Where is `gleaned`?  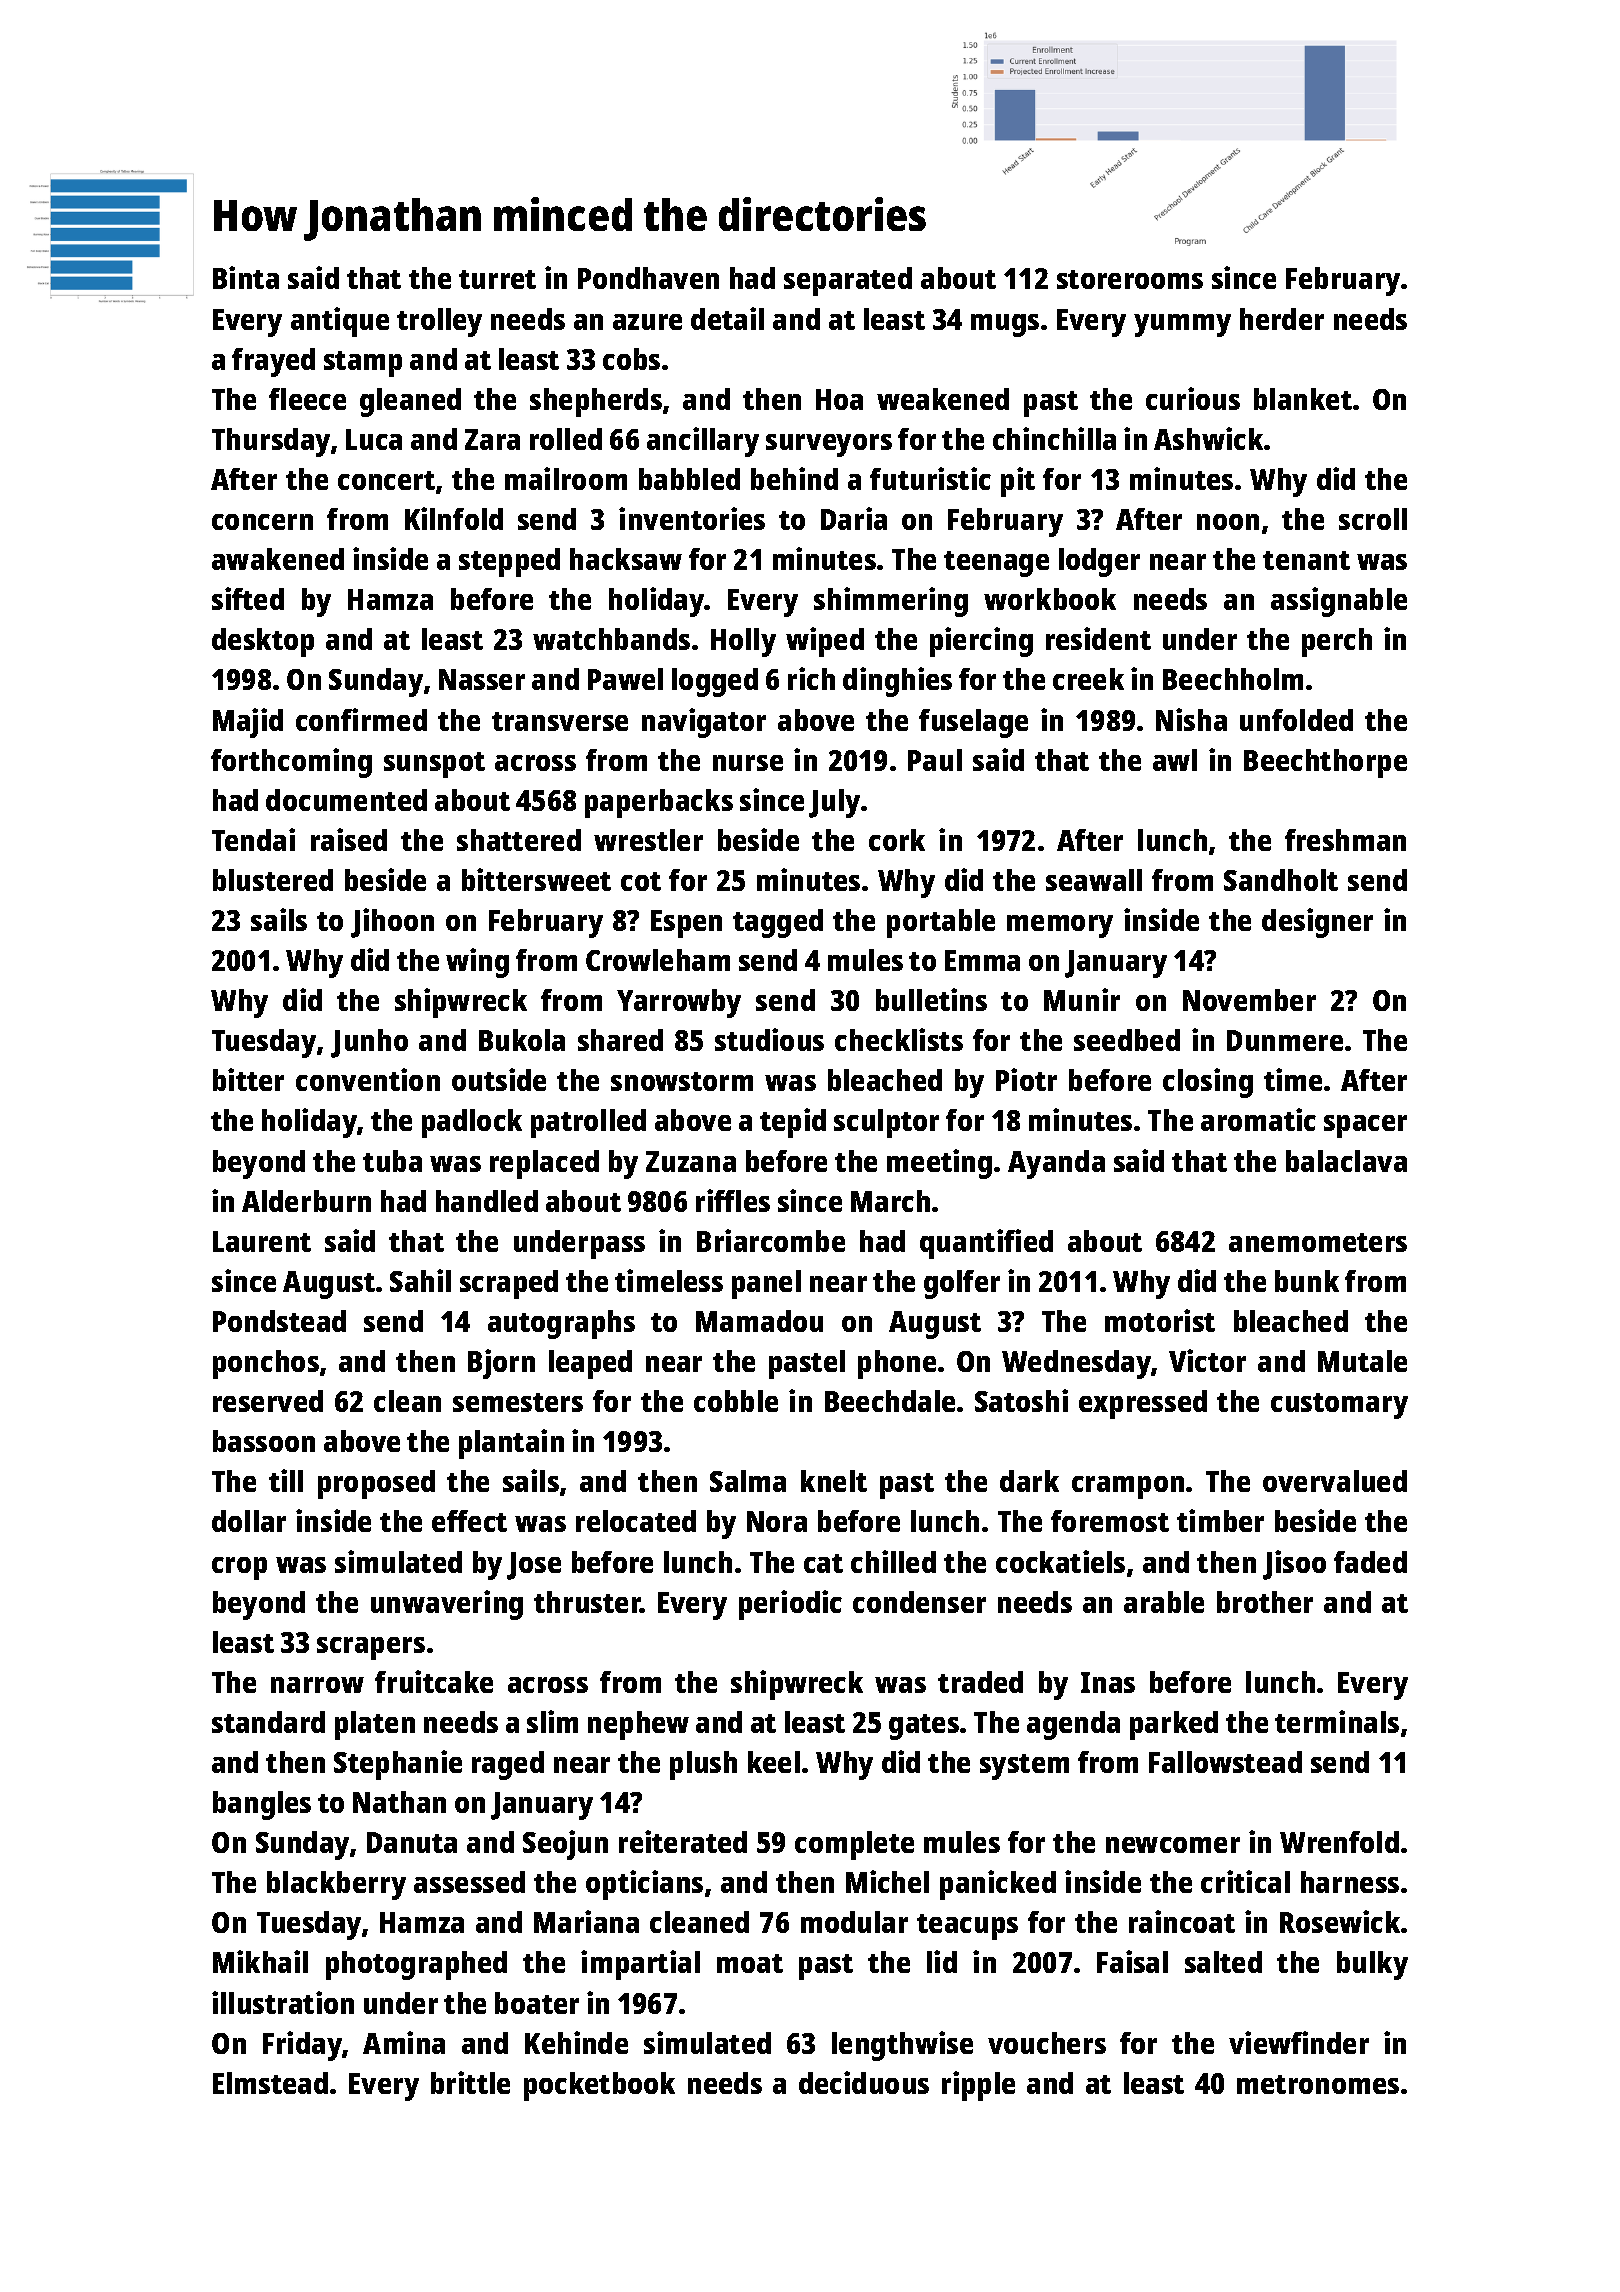 gleaned is located at coordinates (410, 402).
